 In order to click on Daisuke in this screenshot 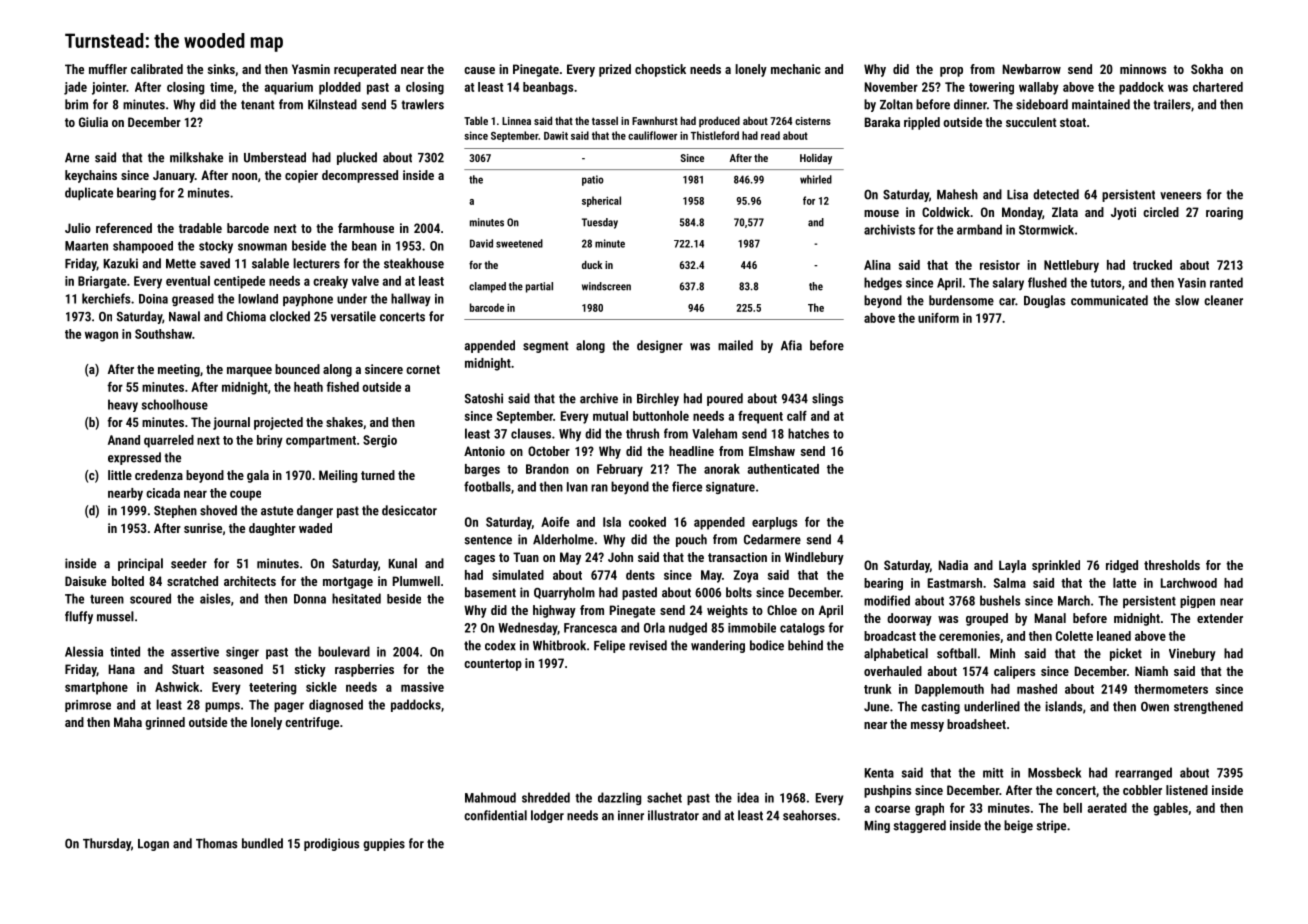, I will do `click(85, 581)`.
